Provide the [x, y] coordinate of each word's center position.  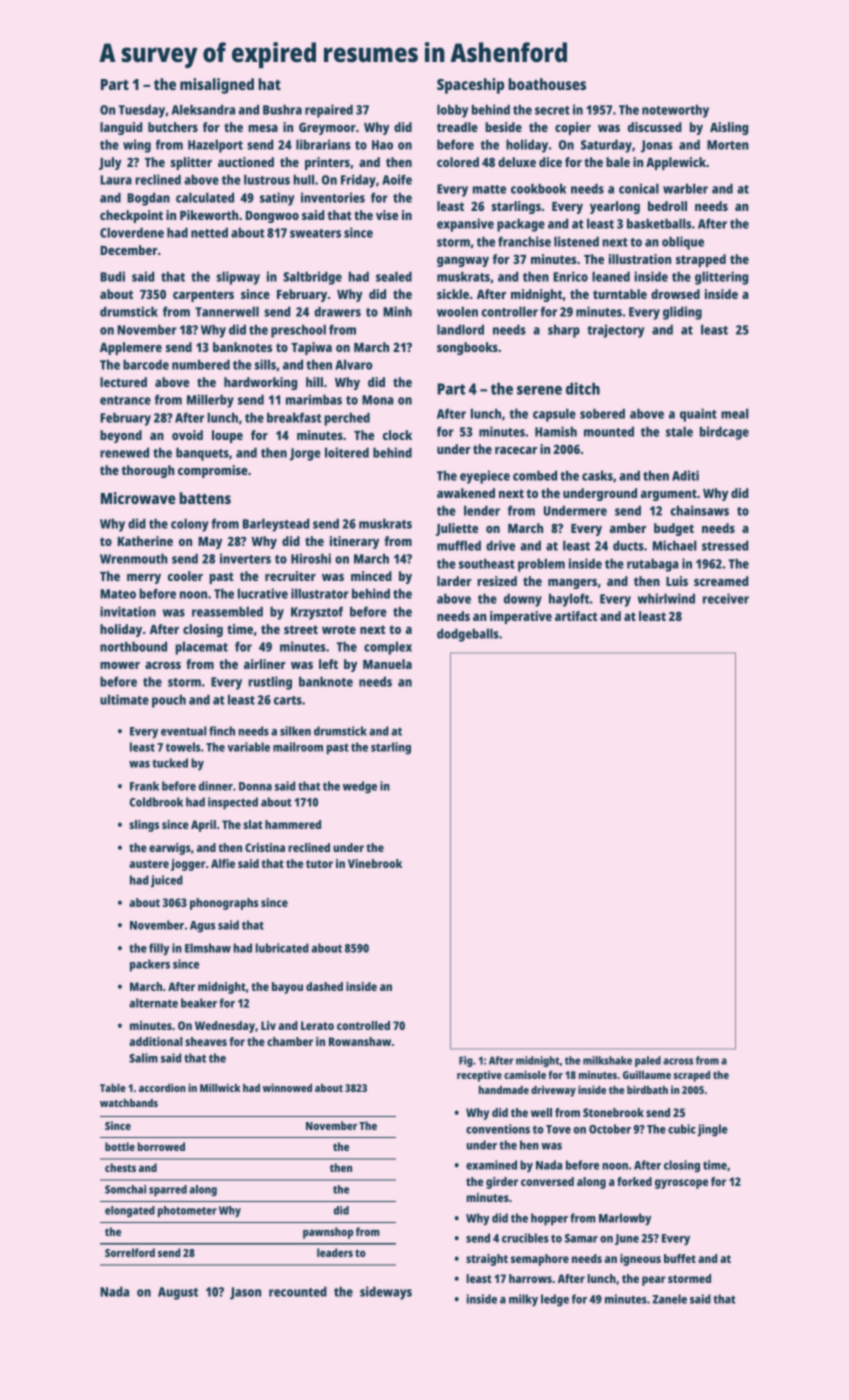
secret [552, 110]
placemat [201, 648]
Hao [382, 145]
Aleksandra [203, 109]
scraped [691, 1076]
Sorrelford [130, 1252]
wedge [360, 787]
